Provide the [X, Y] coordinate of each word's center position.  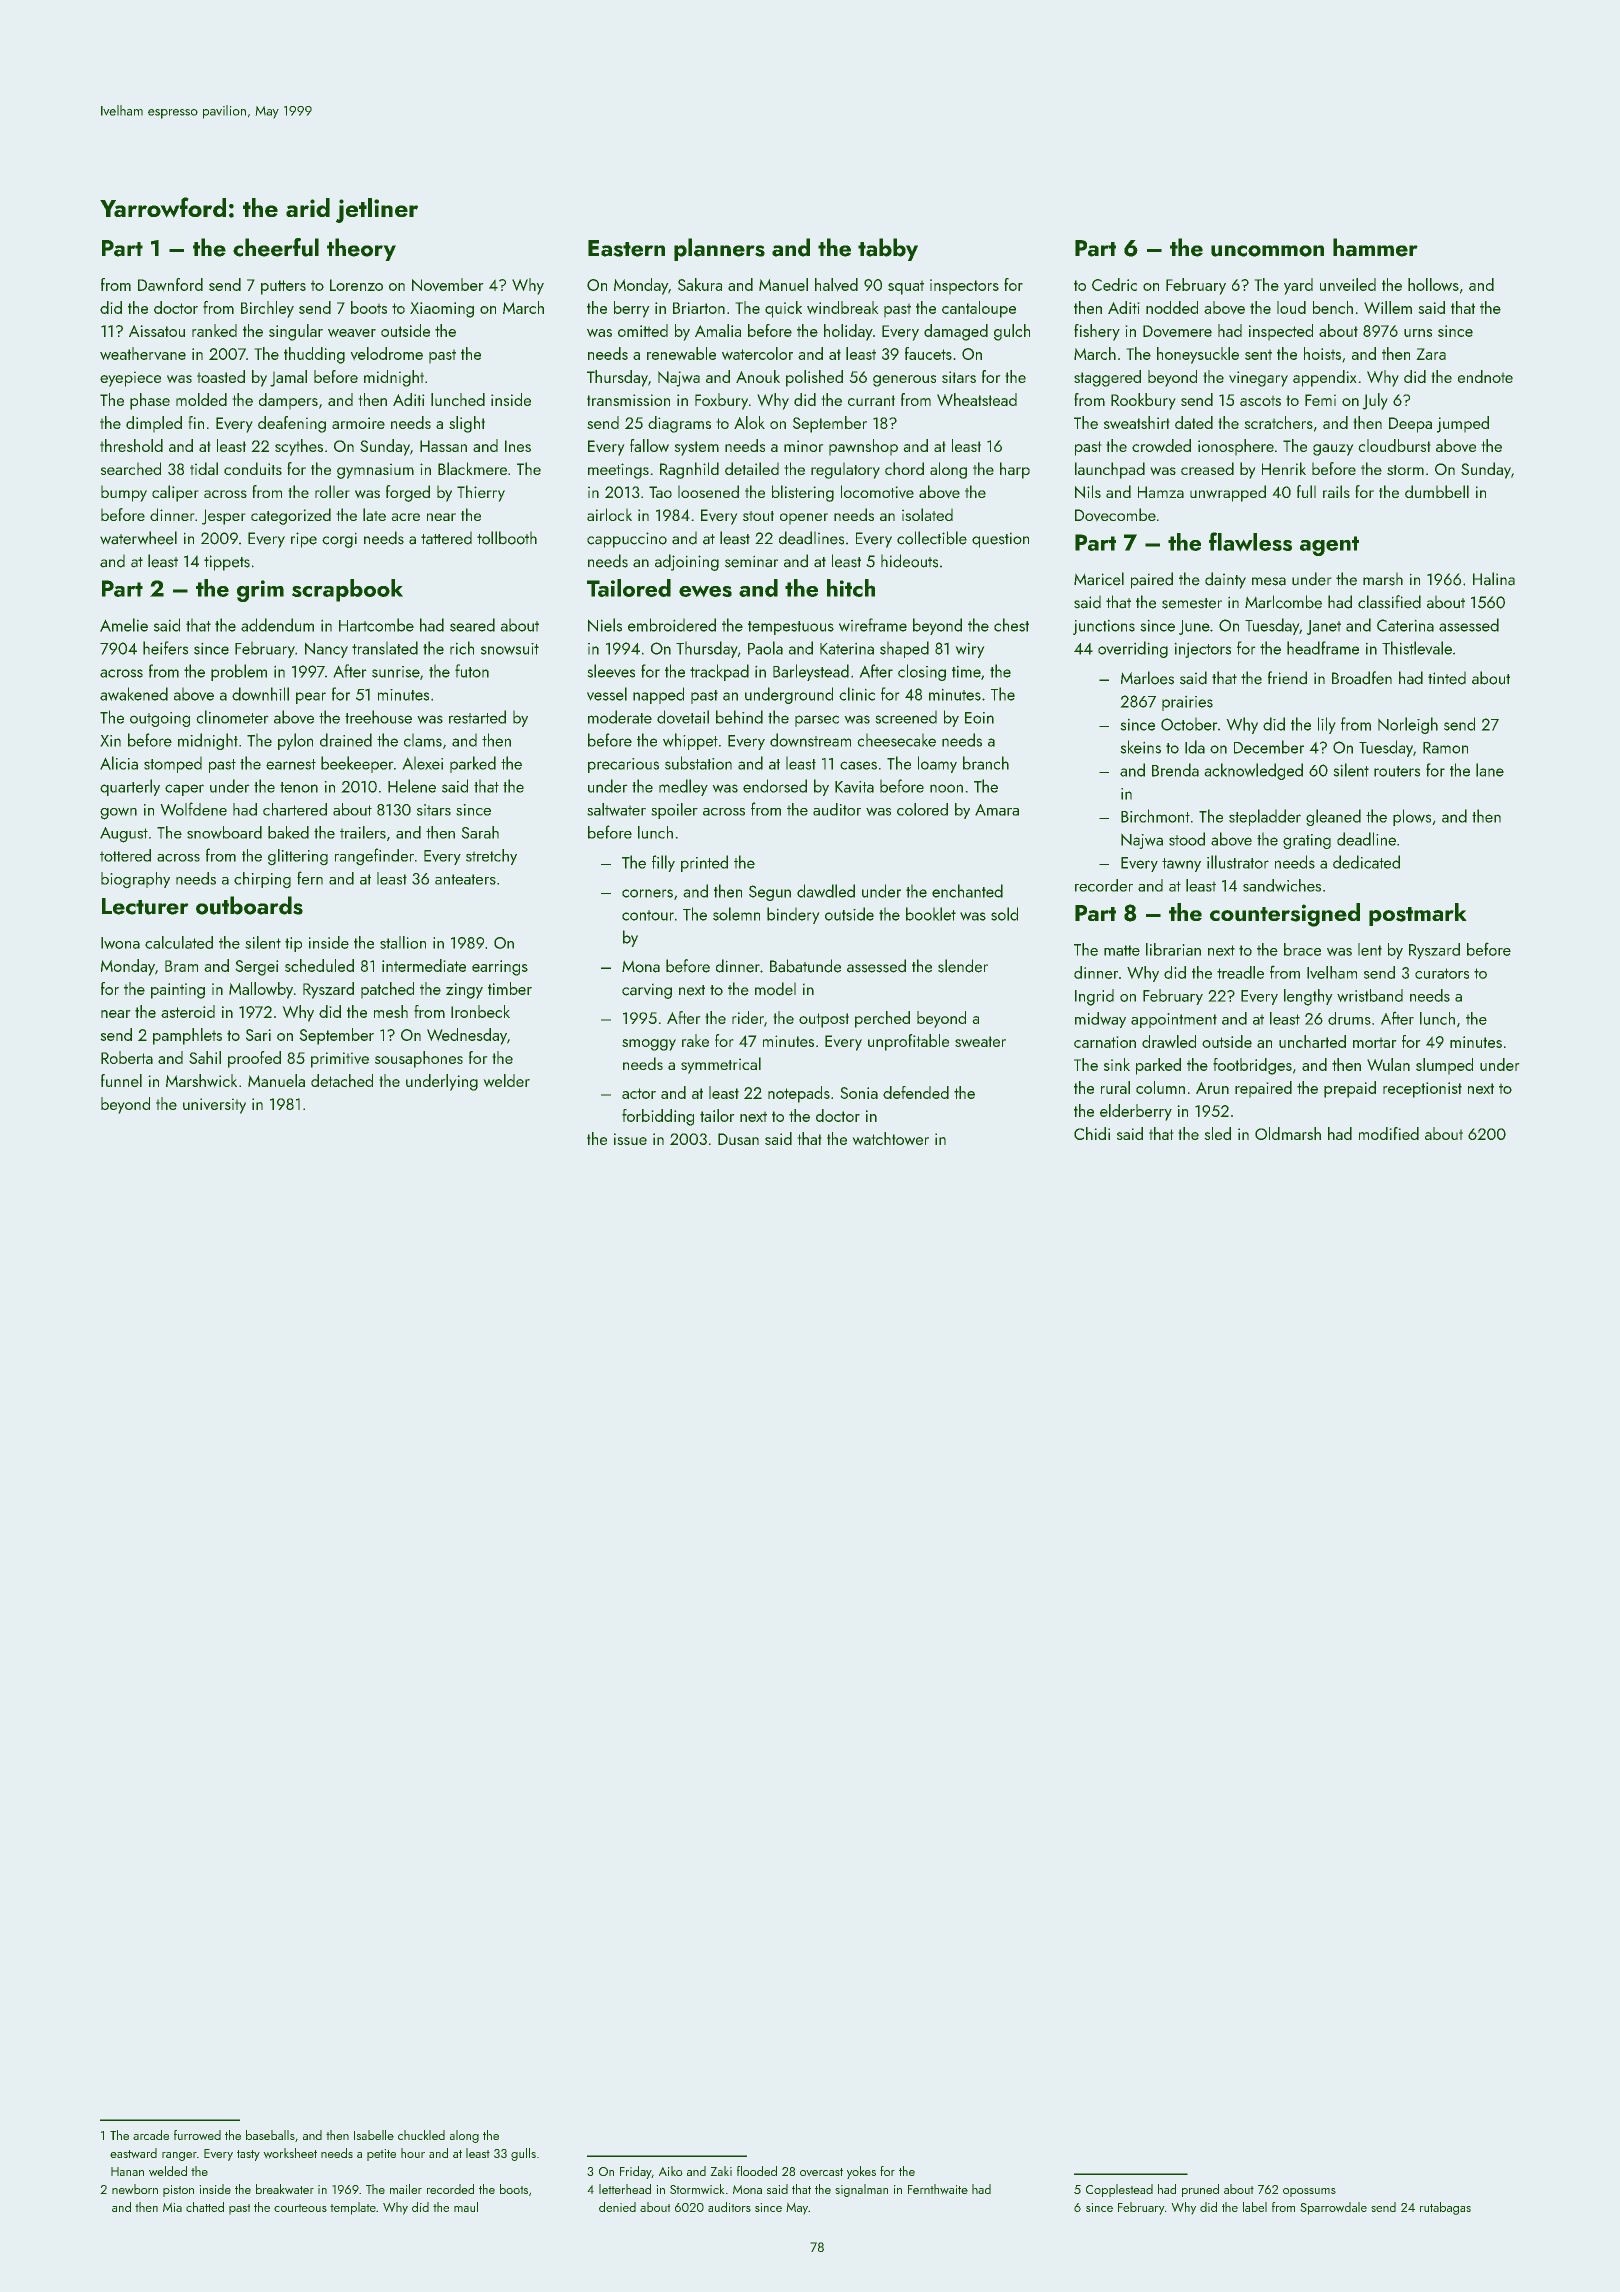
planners [719, 249]
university [214, 1106]
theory [361, 249]
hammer [1375, 247]
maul [466, 2207]
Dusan [738, 1139]
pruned [1200, 2190]
